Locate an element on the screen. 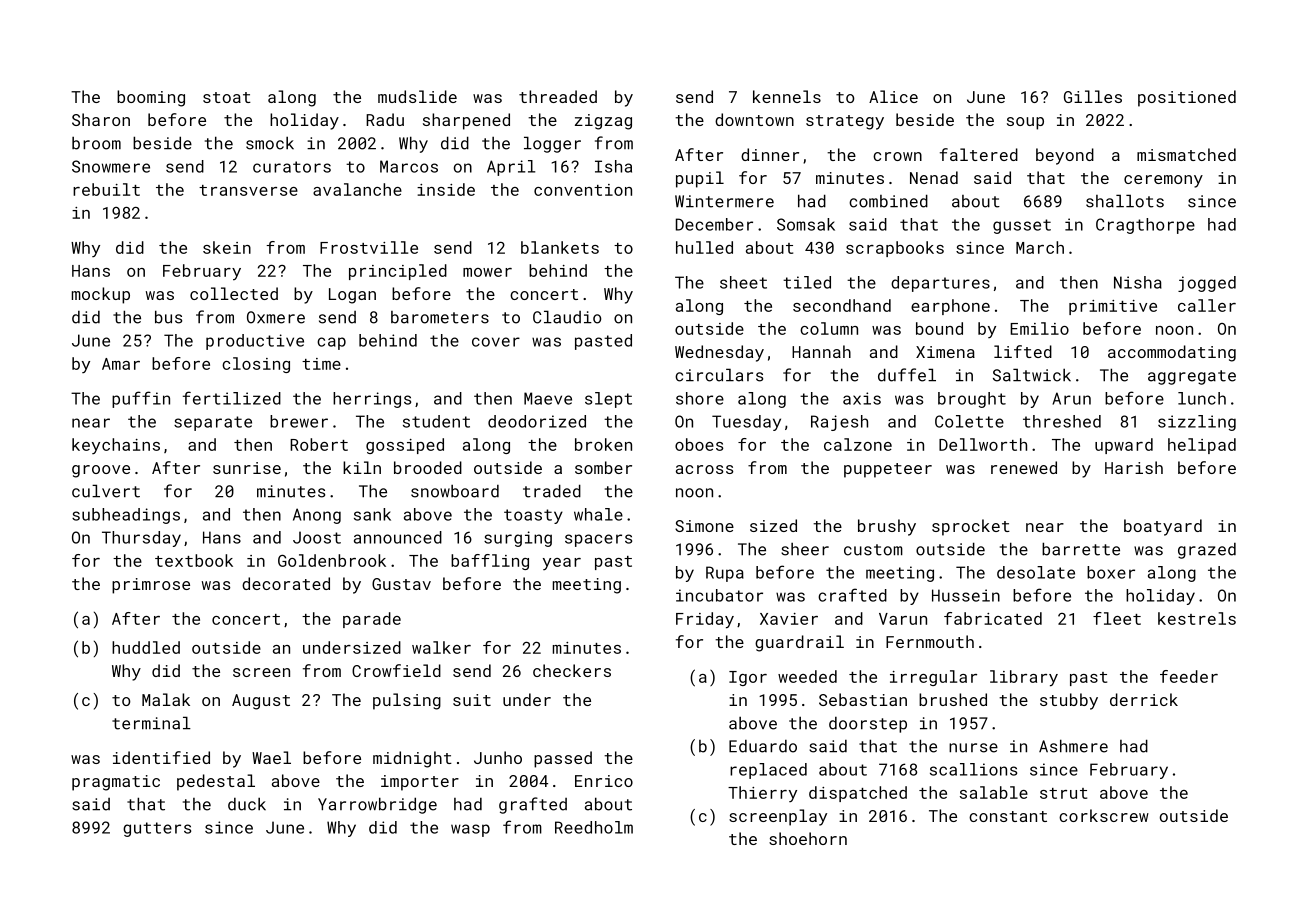  Tuesday is located at coordinates (746, 423).
